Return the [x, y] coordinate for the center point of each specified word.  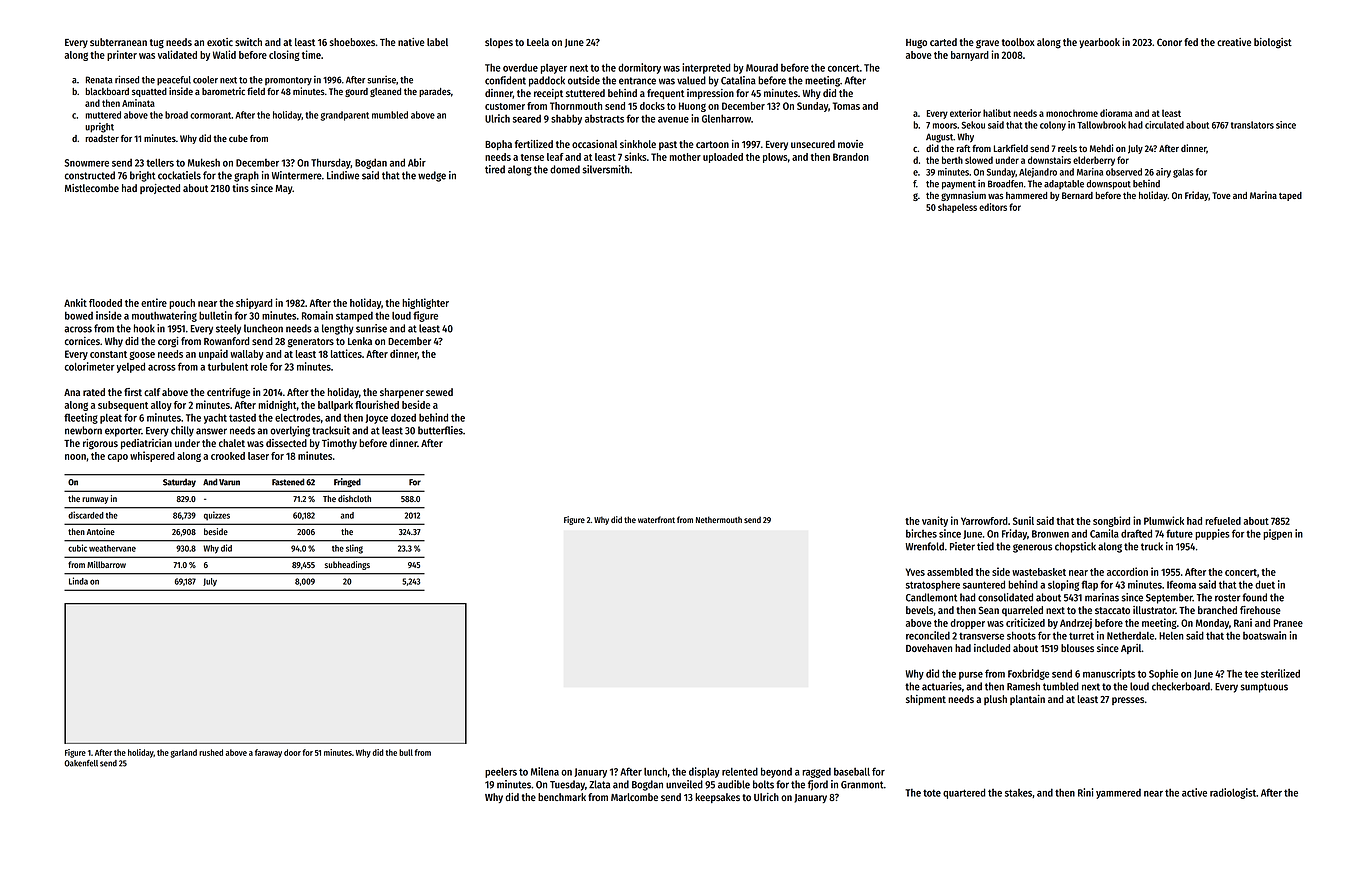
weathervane [112, 548]
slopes [499, 43]
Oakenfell [81, 763]
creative [1234, 42]
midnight [277, 405]
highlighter [425, 303]
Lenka [360, 341]
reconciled [928, 635]
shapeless [957, 208]
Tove [1221, 195]
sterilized [1280, 673]
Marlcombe [634, 797]
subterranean [118, 42]
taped [1290, 196]
